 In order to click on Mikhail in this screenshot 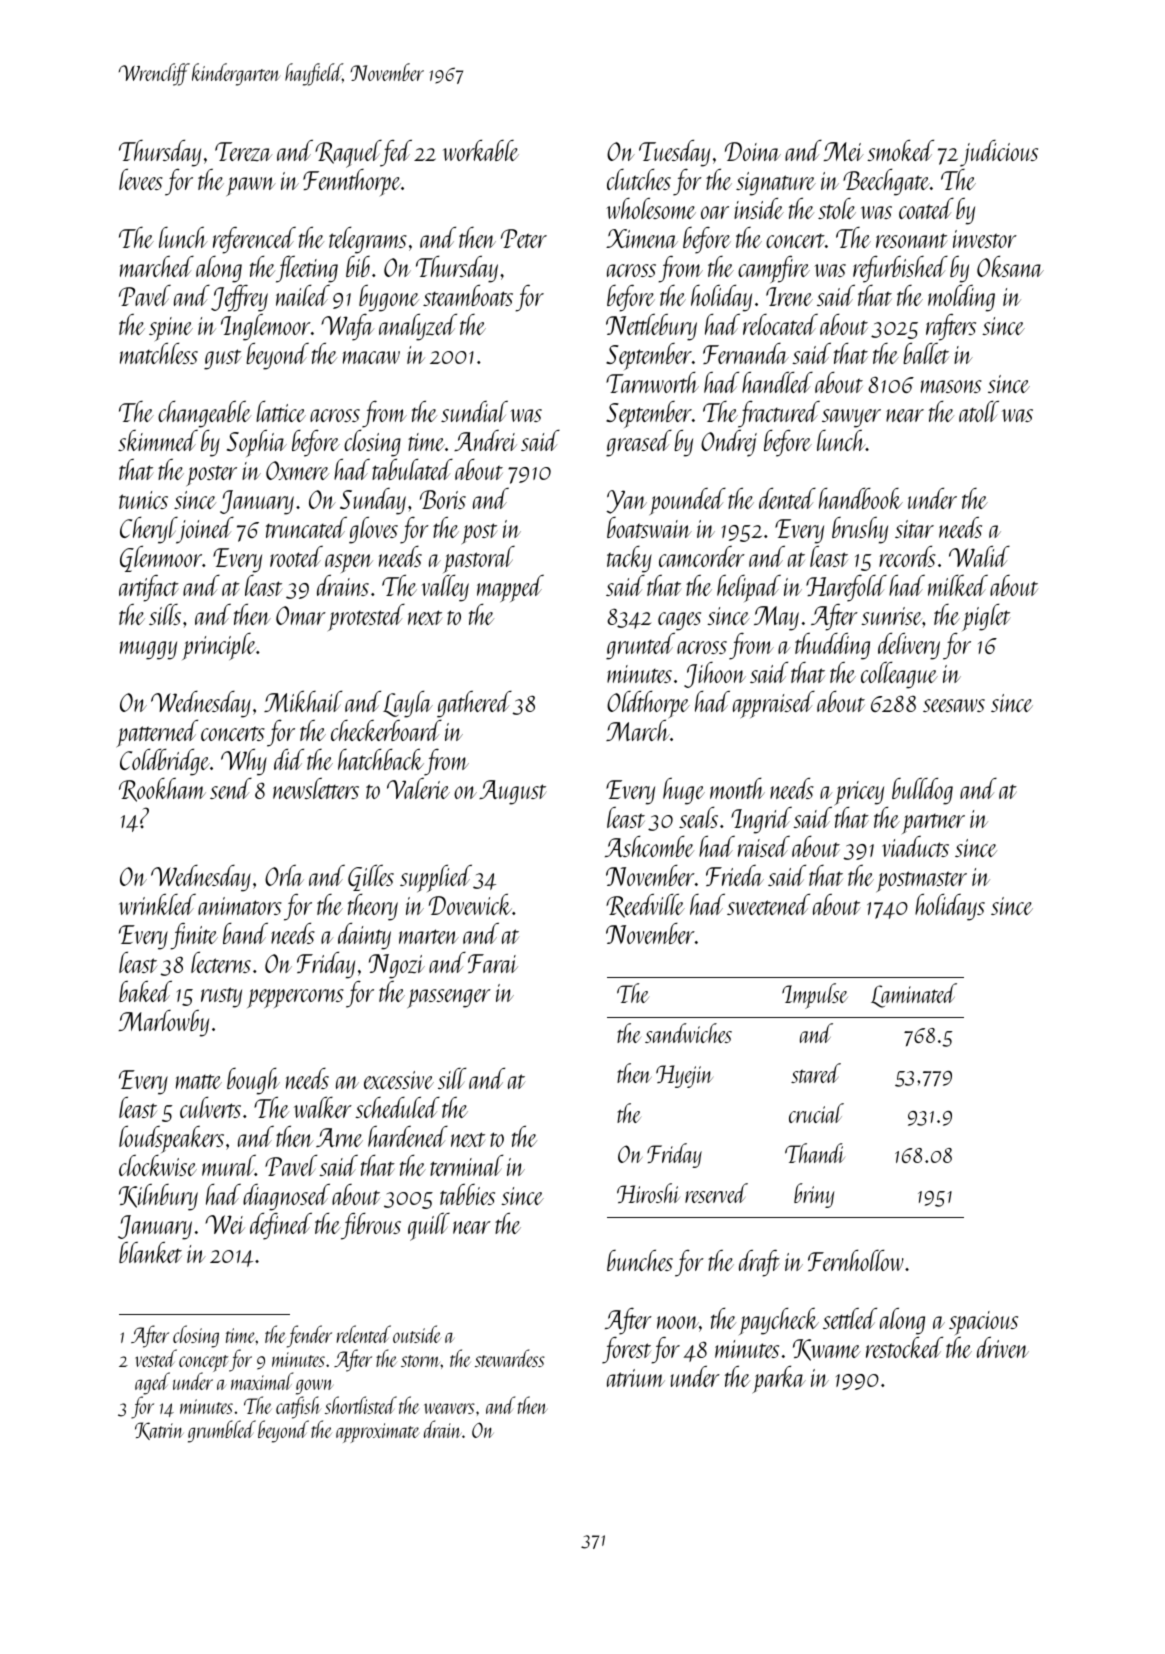, I will do `click(303, 701)`.
